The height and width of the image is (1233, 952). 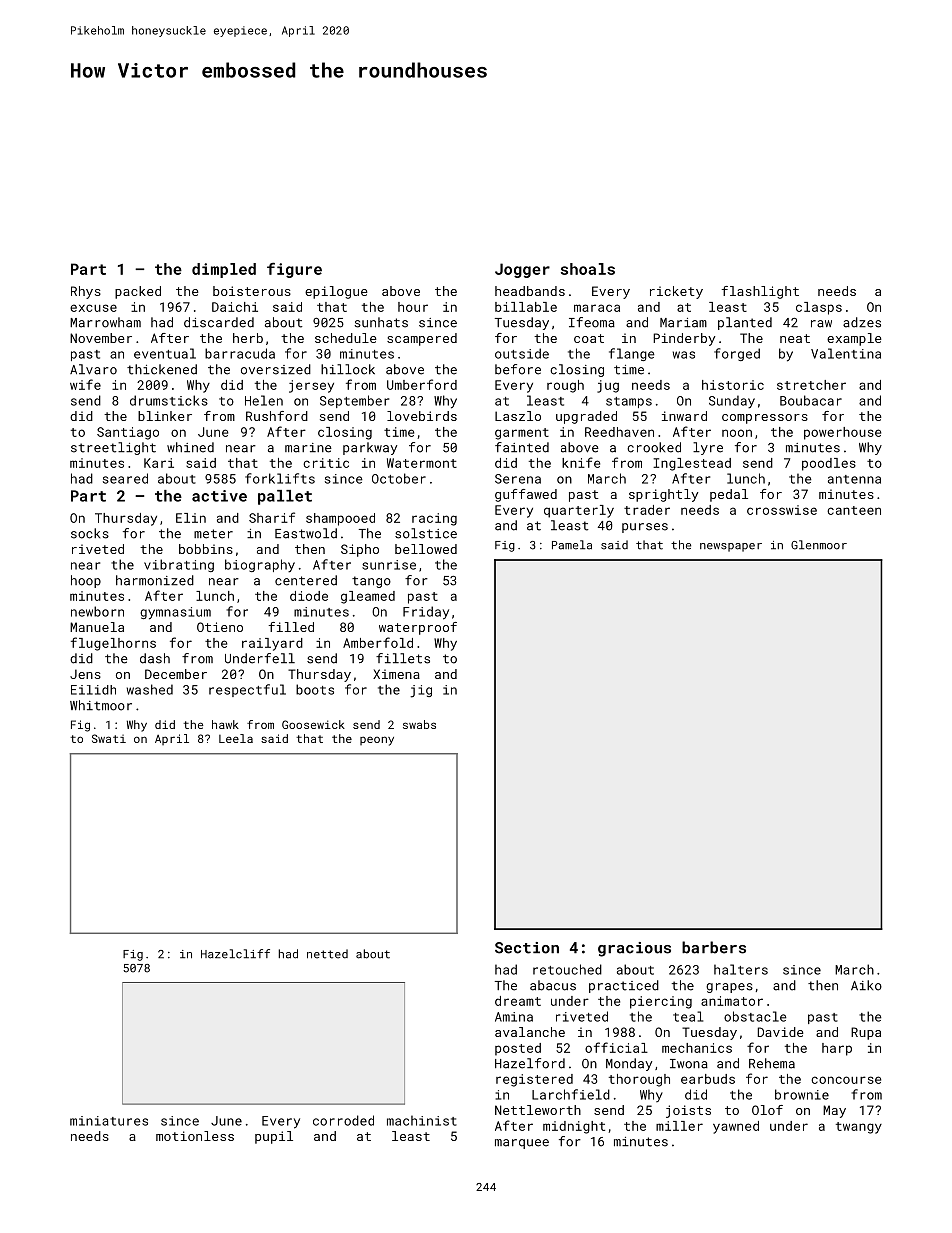 I want to click on motionless, so click(x=195, y=1136).
